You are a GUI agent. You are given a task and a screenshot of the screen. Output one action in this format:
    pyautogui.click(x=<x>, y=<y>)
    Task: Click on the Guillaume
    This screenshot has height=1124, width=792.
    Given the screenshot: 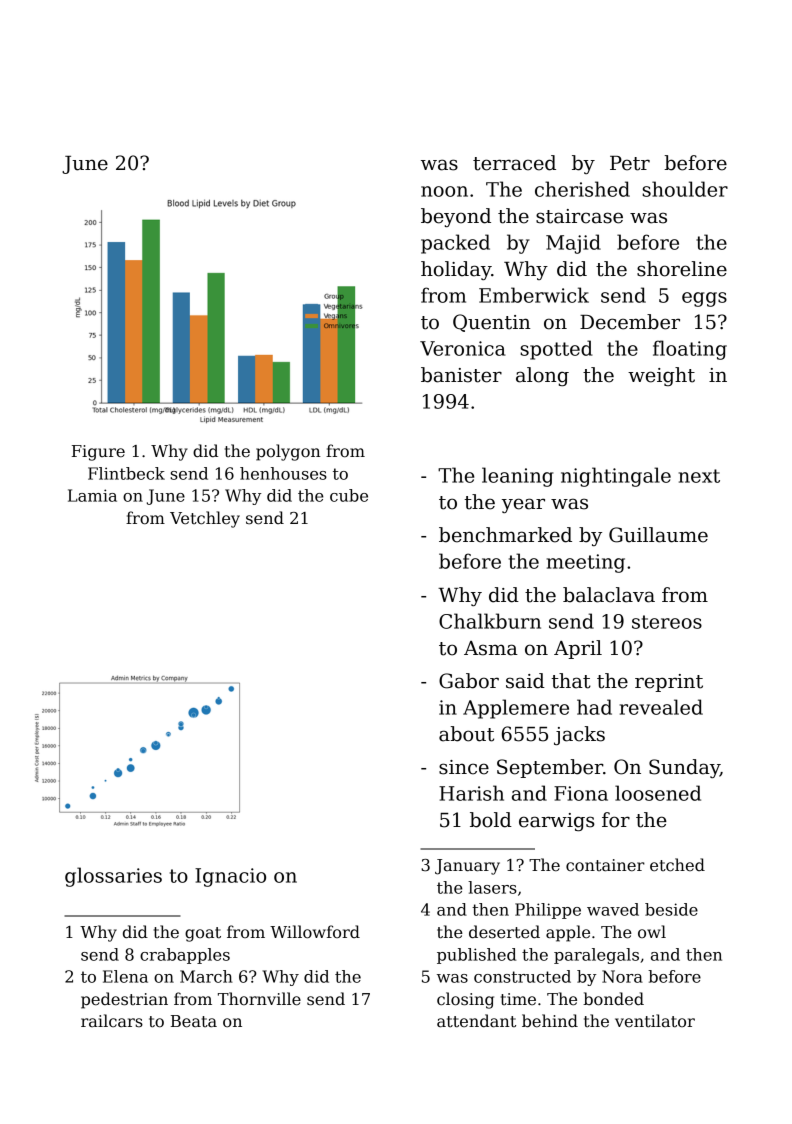 What is the action you would take?
    pyautogui.click(x=658, y=535)
